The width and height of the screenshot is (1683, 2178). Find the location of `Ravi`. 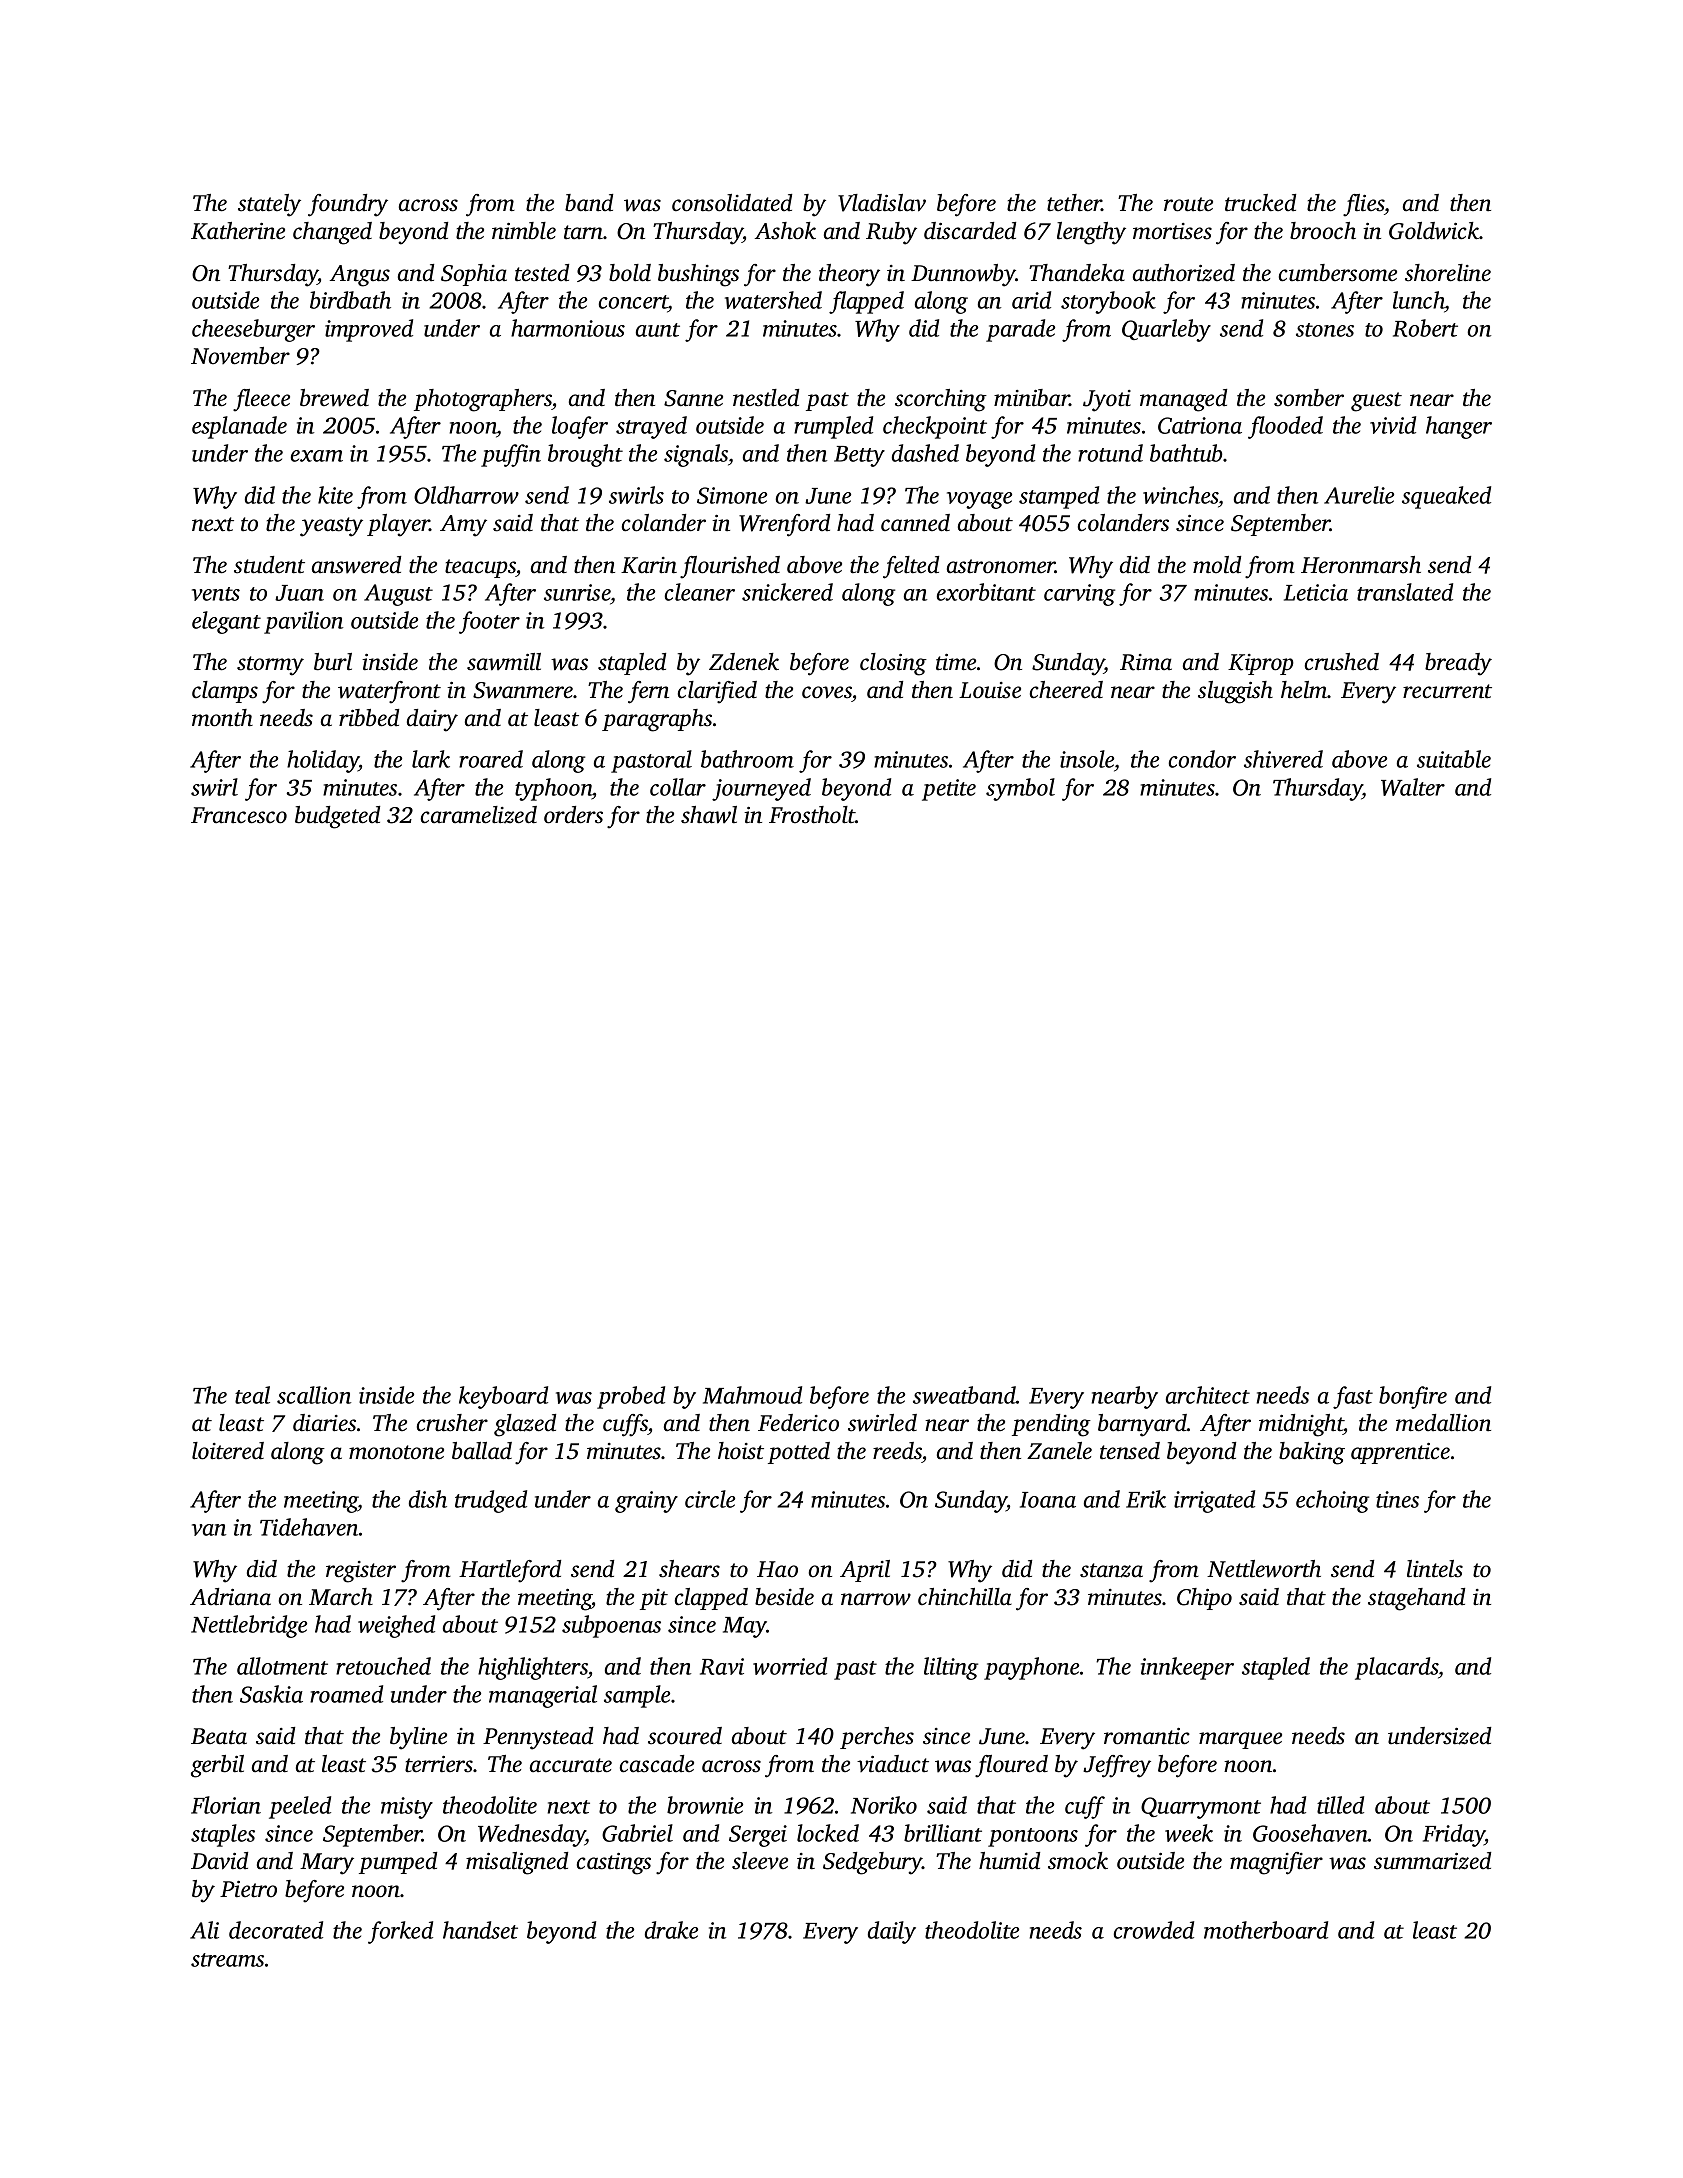

Ravi is located at coordinates (722, 1666).
